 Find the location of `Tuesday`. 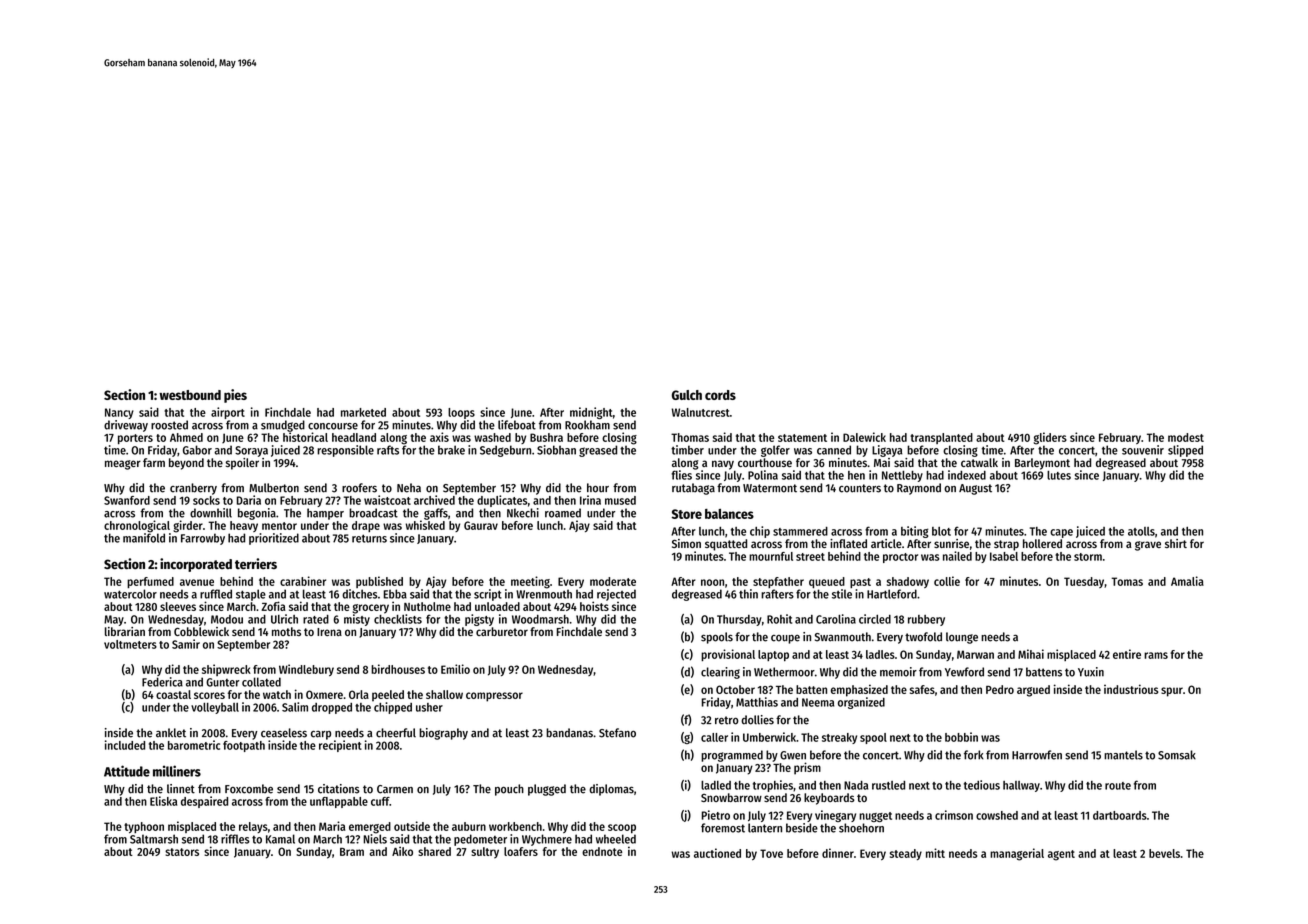

Tuesday is located at coordinates (1084, 582).
